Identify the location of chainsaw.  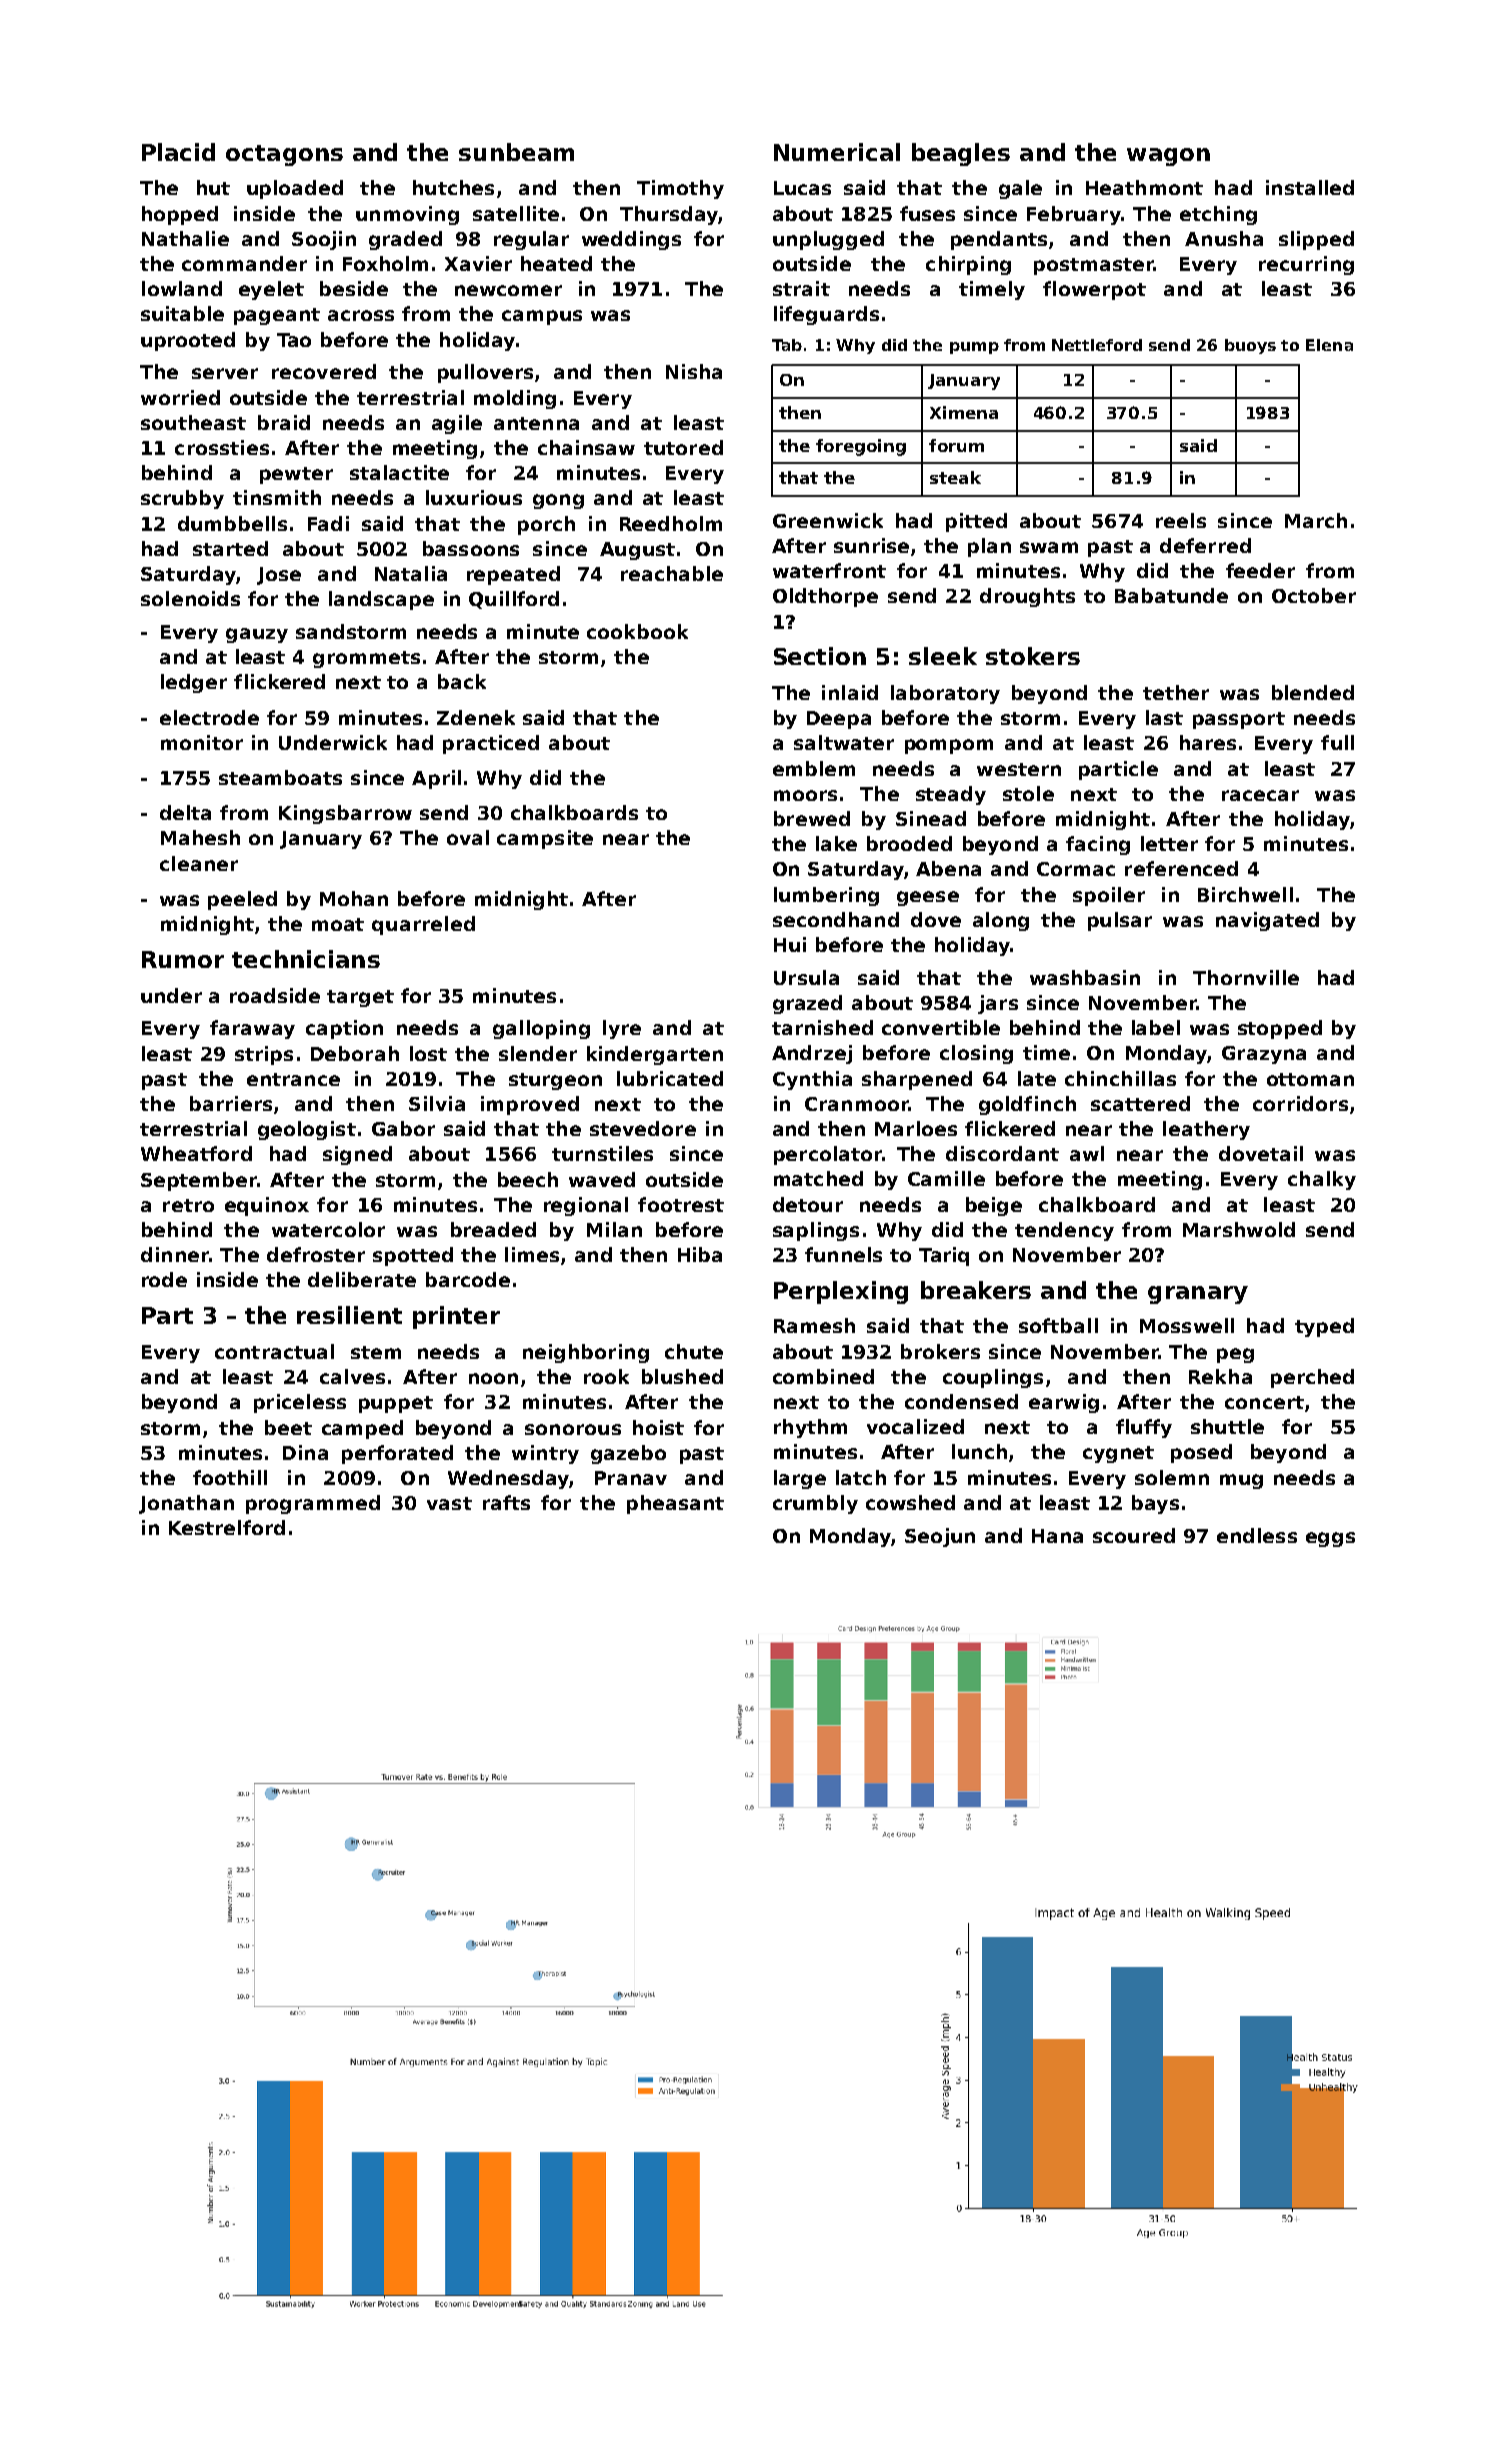
(586, 447).
